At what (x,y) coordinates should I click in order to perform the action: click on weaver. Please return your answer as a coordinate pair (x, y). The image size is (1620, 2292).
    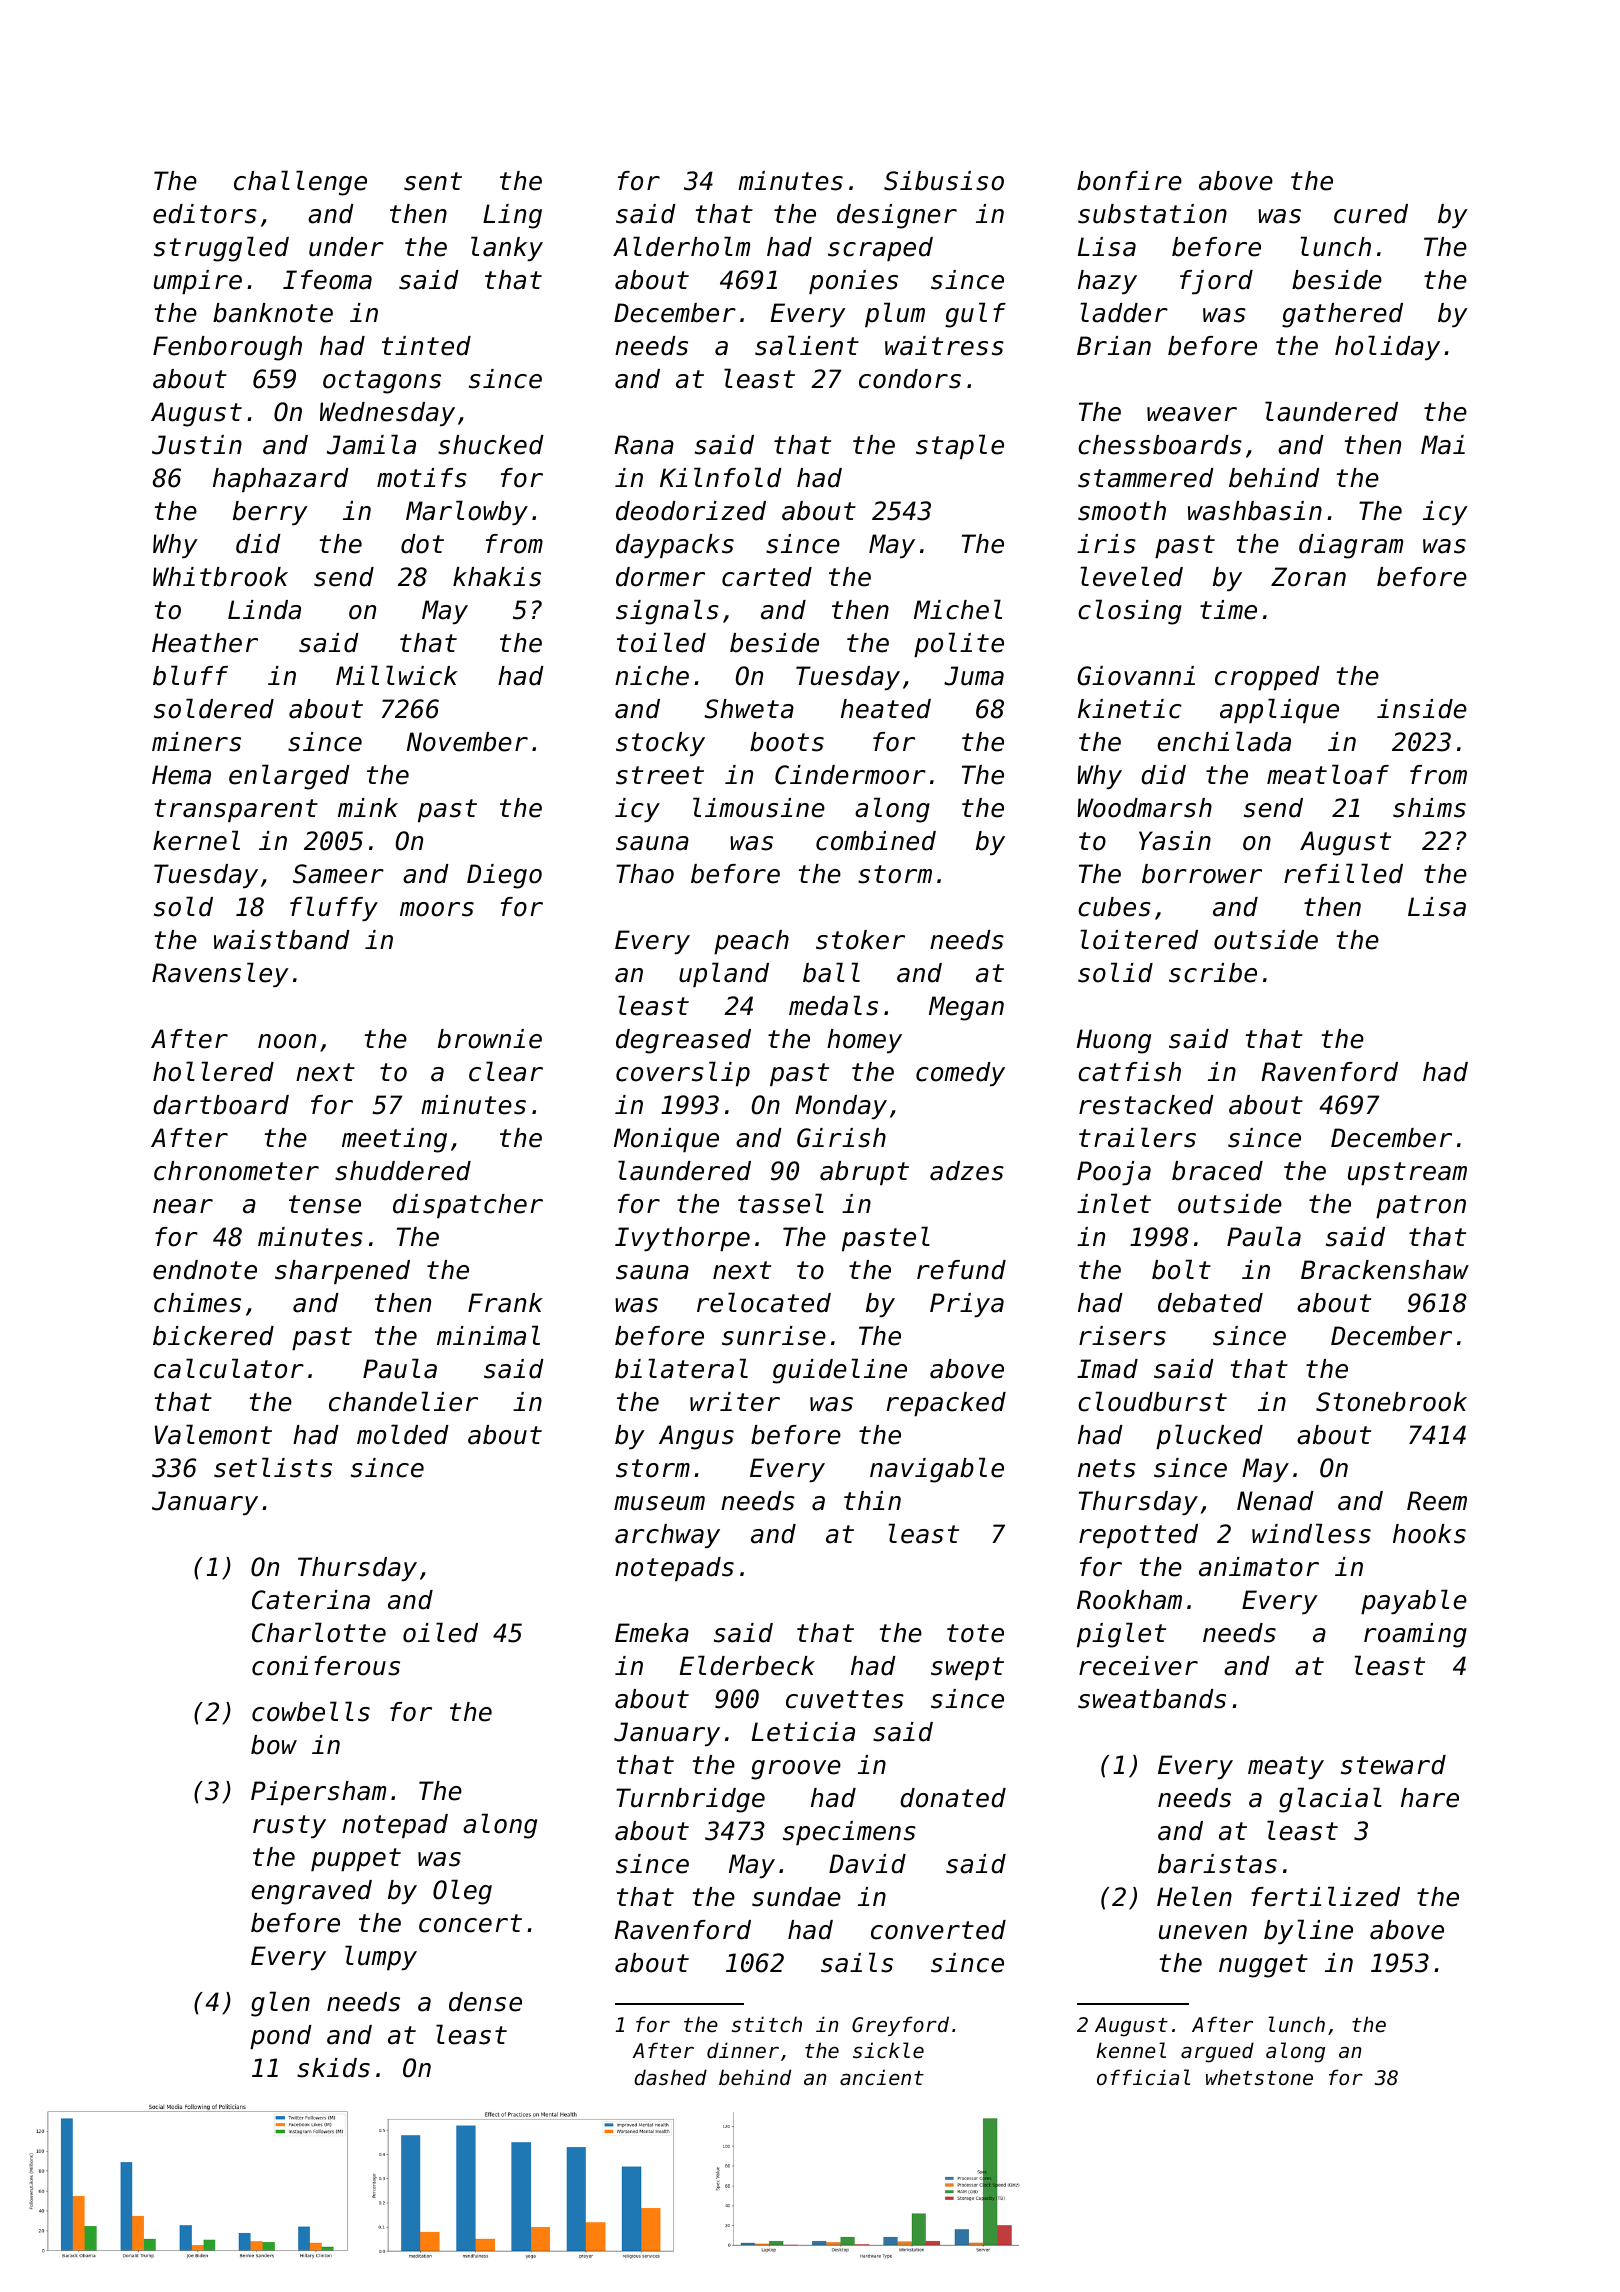
    Looking at the image, I should click on (1192, 414).
